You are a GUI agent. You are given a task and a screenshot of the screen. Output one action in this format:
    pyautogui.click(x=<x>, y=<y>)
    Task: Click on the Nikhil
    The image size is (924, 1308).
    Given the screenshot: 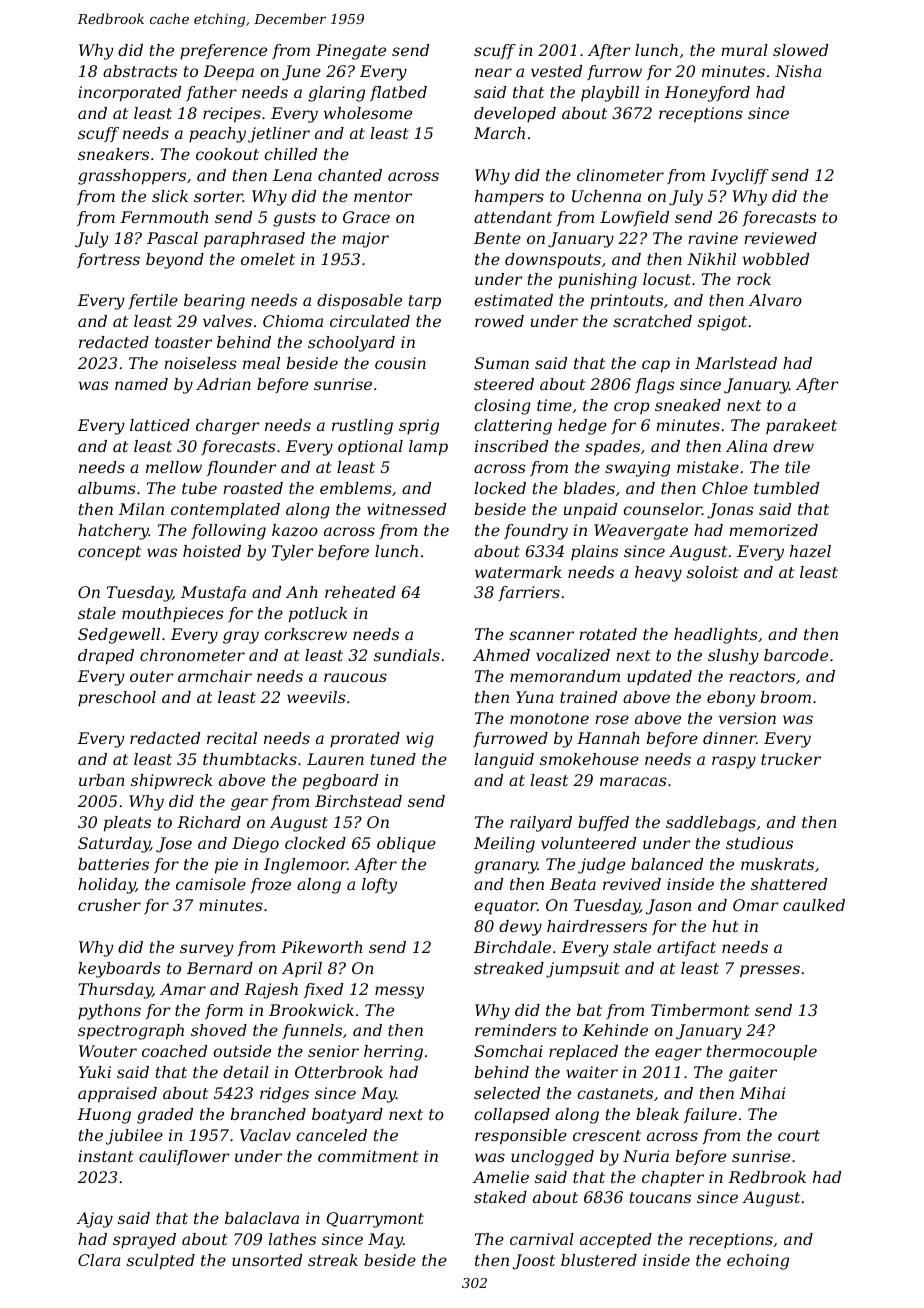 What is the action you would take?
    pyautogui.click(x=711, y=259)
